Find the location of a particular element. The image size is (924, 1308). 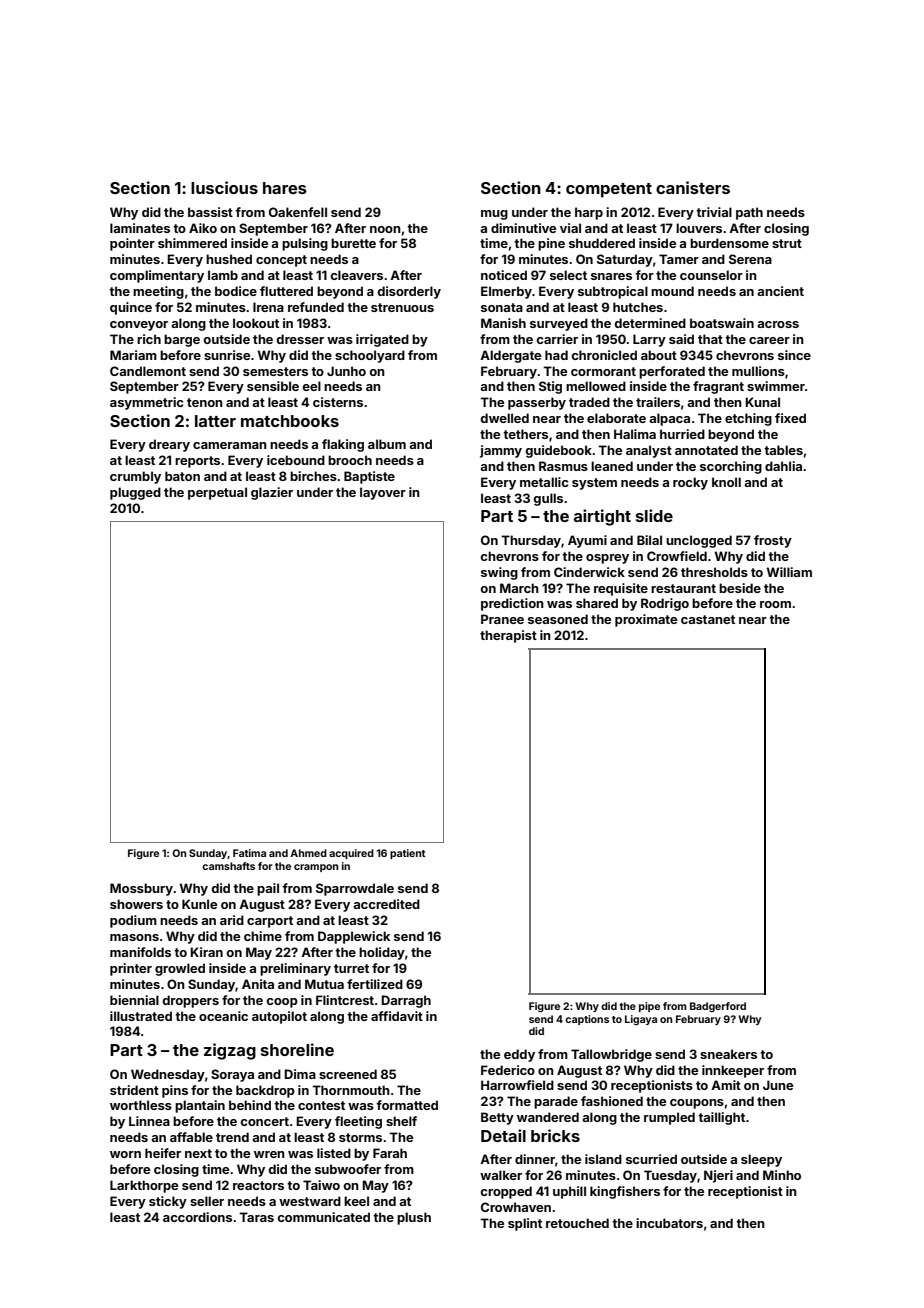

layover is located at coordinates (383, 493).
